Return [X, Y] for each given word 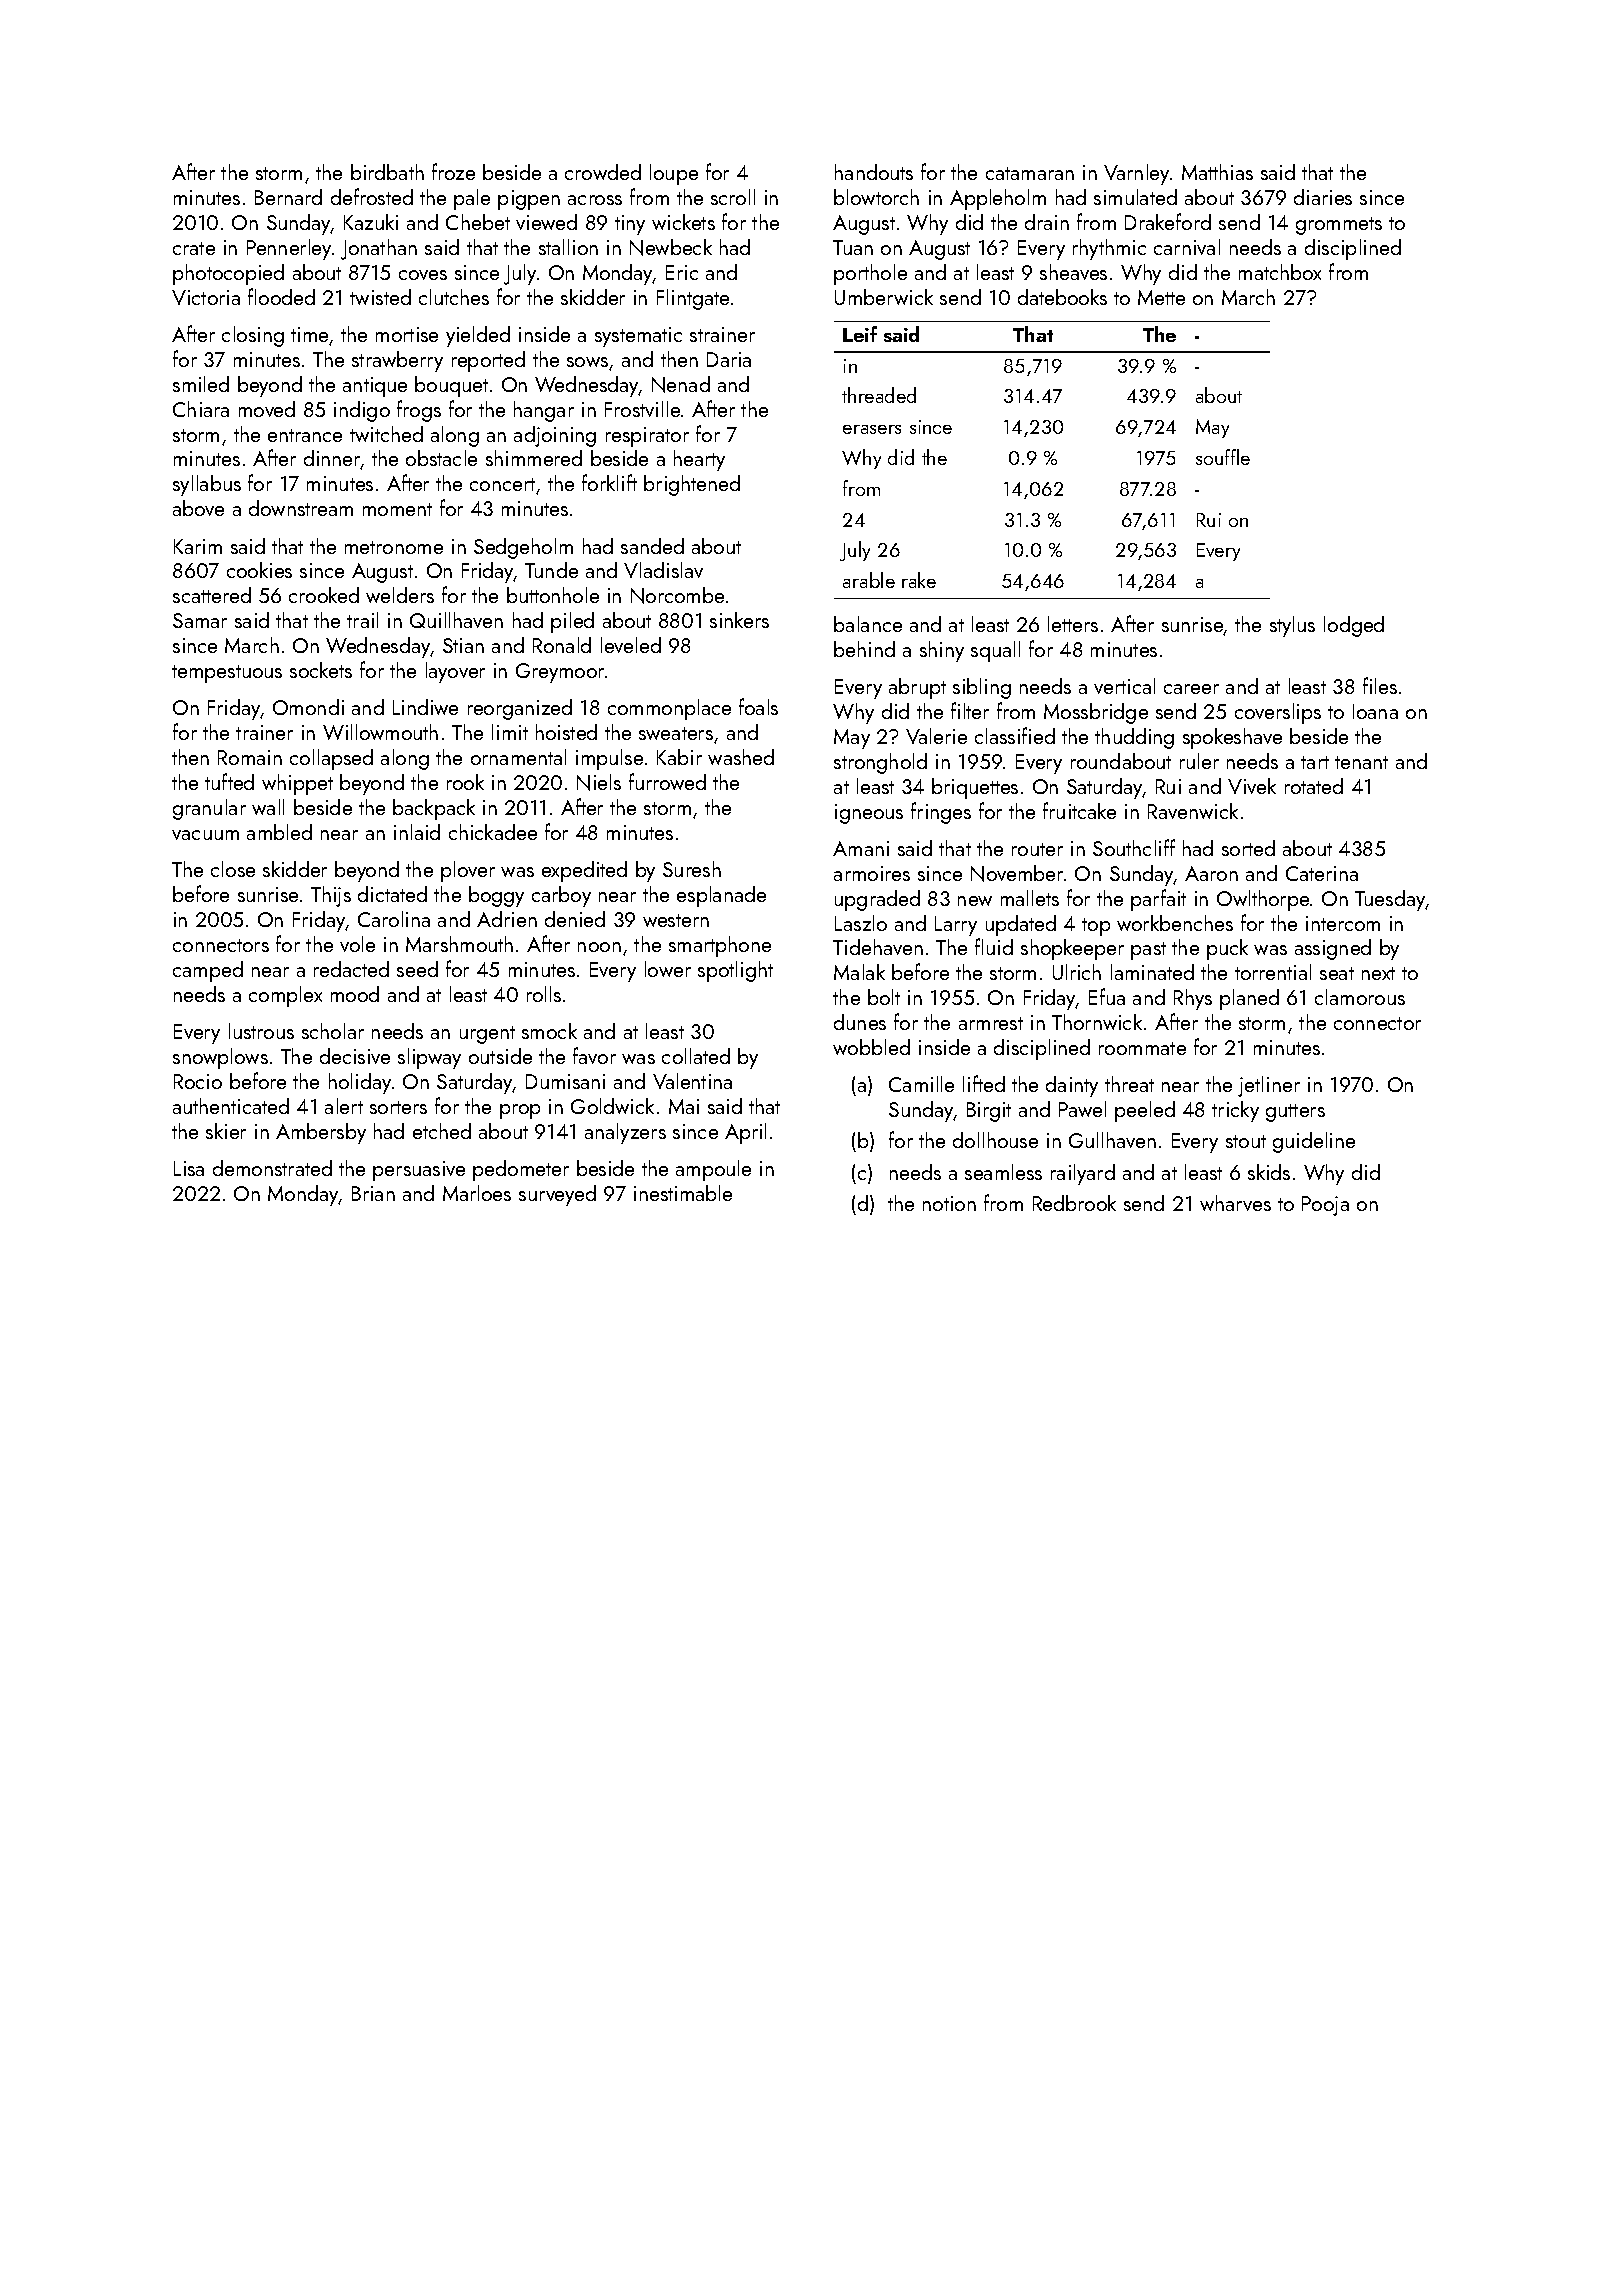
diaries [1323, 197]
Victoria [206, 297]
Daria [729, 359]
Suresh [692, 869]
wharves [1235, 1203]
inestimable [683, 1193]
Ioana [1375, 711]
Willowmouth [380, 732]
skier [226, 1131]
